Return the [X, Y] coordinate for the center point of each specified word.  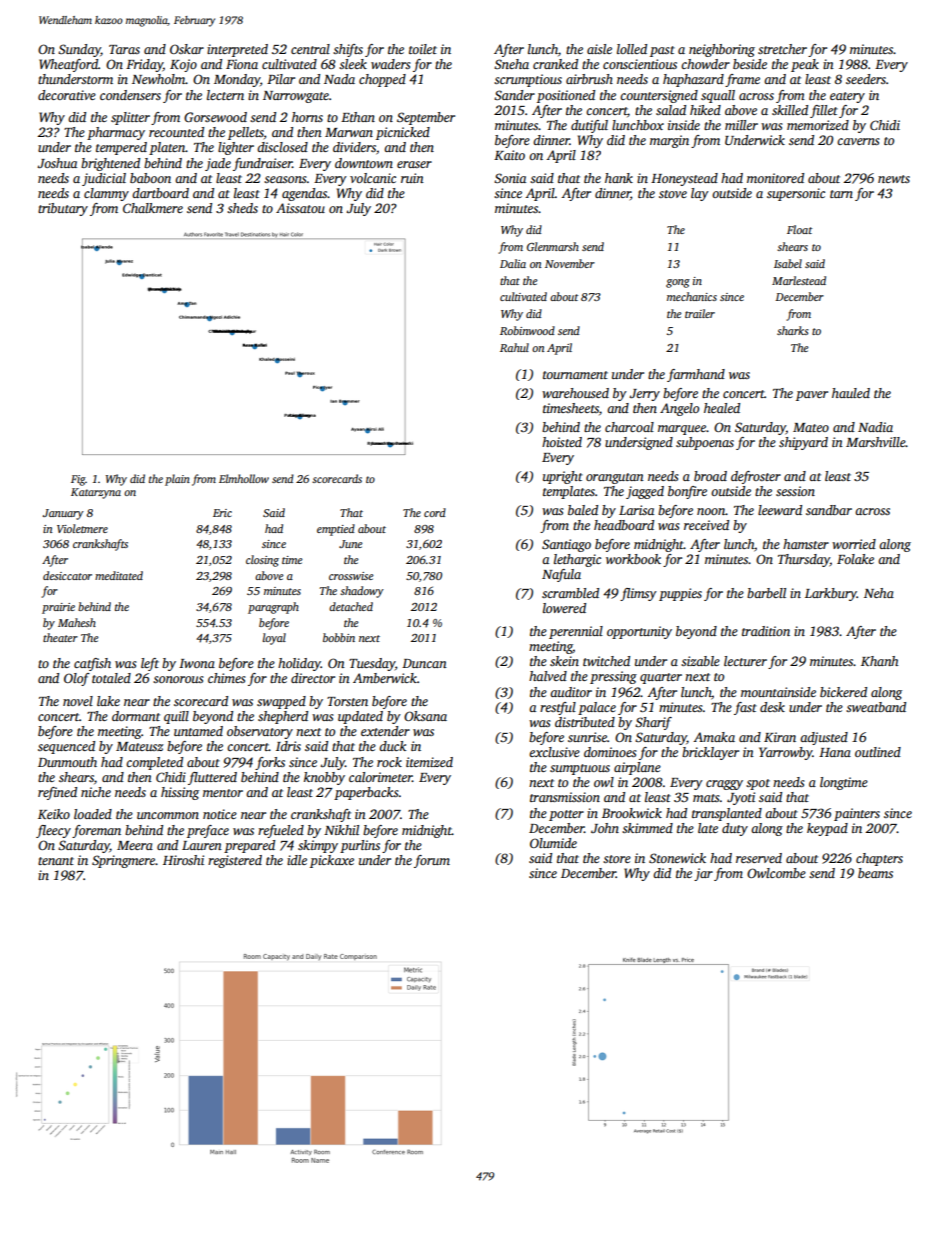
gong [678, 283]
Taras [124, 49]
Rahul [514, 347]
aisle [599, 49]
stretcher [782, 49]
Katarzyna [96, 493]
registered [235, 861]
